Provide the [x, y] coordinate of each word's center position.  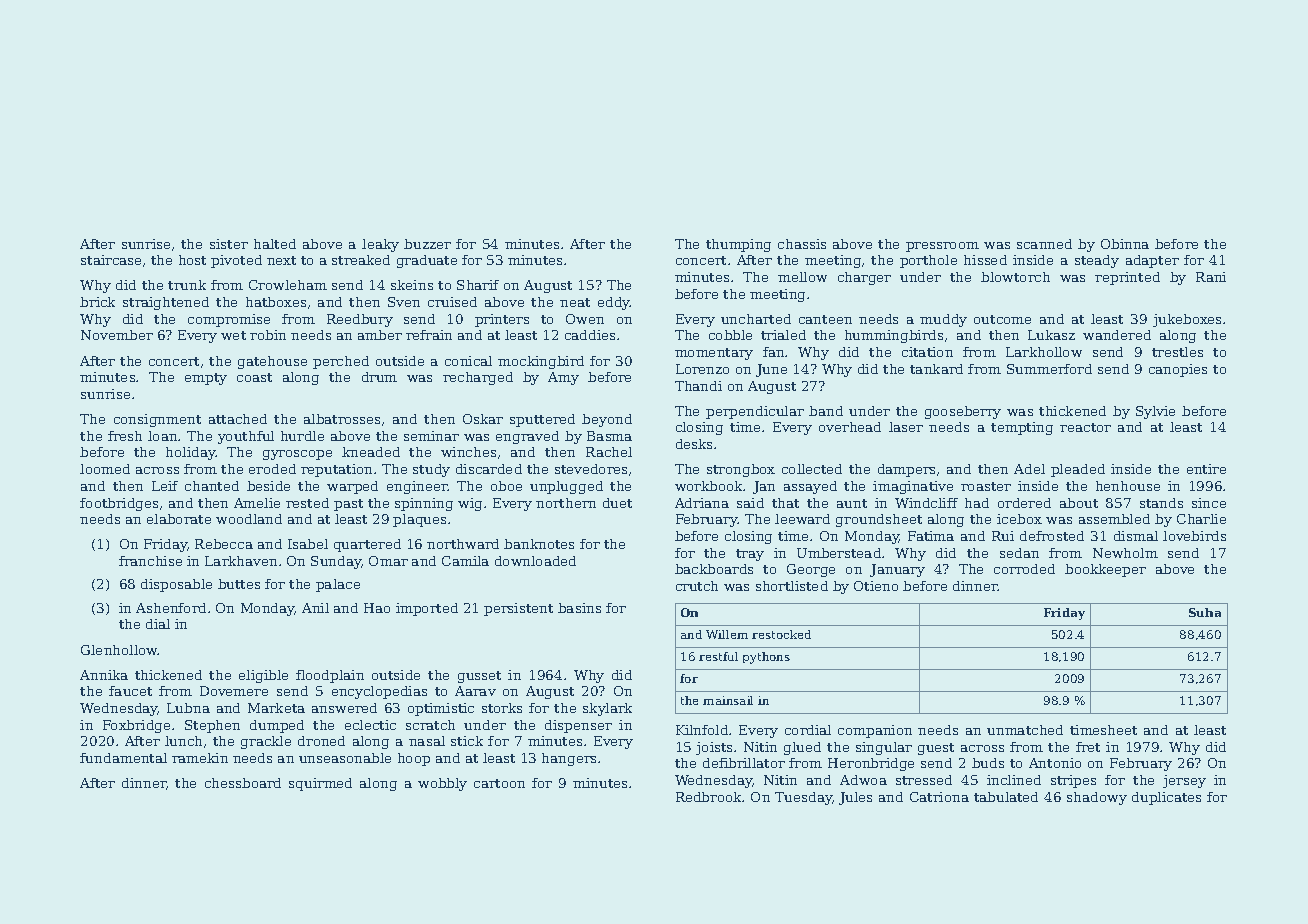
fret [1088, 747]
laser [906, 427]
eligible [263, 676]
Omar [388, 561]
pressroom [942, 247]
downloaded [535, 561]
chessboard [243, 783]
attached [238, 419]
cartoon [499, 783]
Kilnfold [702, 730]
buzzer [427, 244]
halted [275, 244]
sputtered [542, 420]
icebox [1019, 519]
